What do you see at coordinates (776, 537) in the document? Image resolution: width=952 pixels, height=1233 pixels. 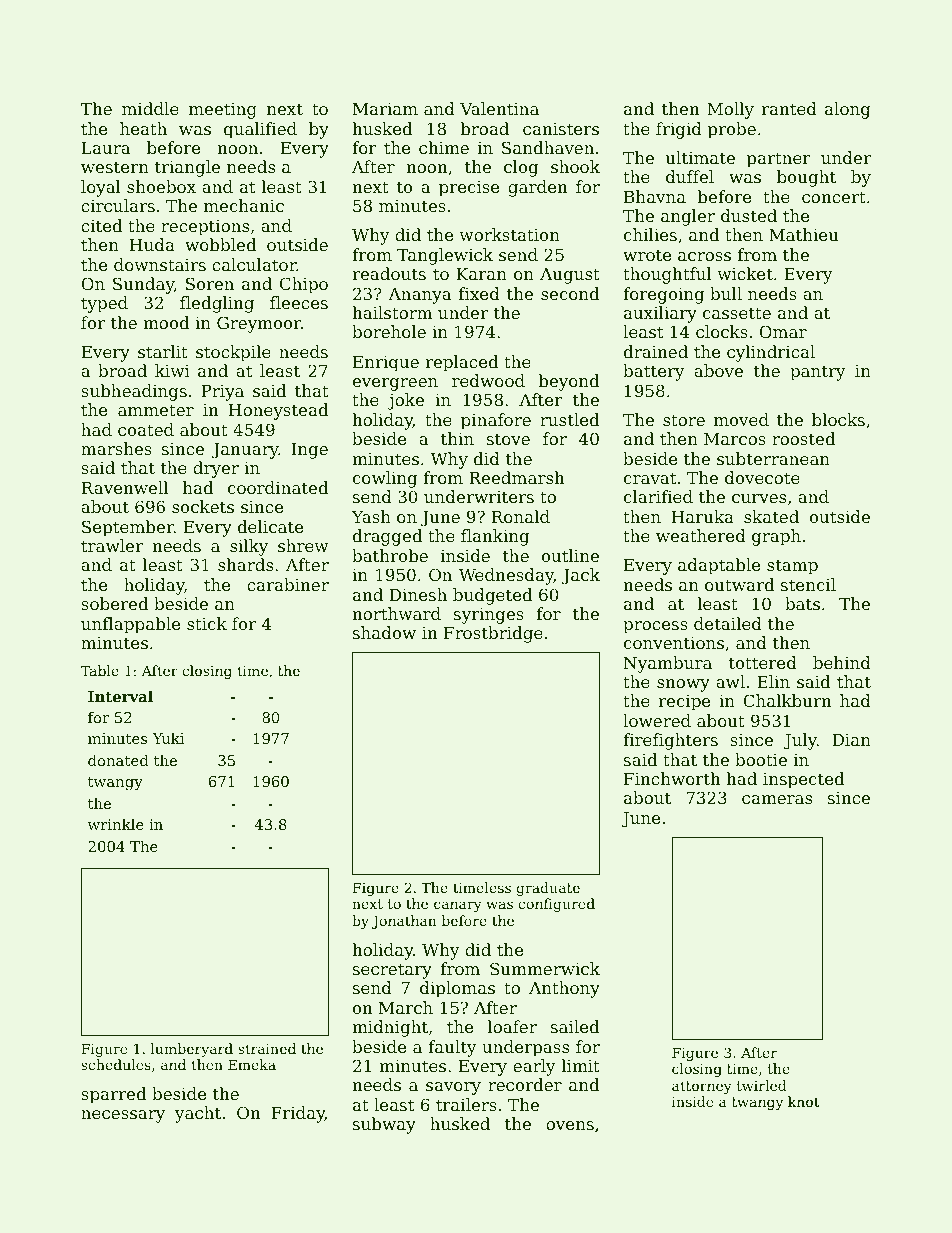 I see `graph` at bounding box center [776, 537].
